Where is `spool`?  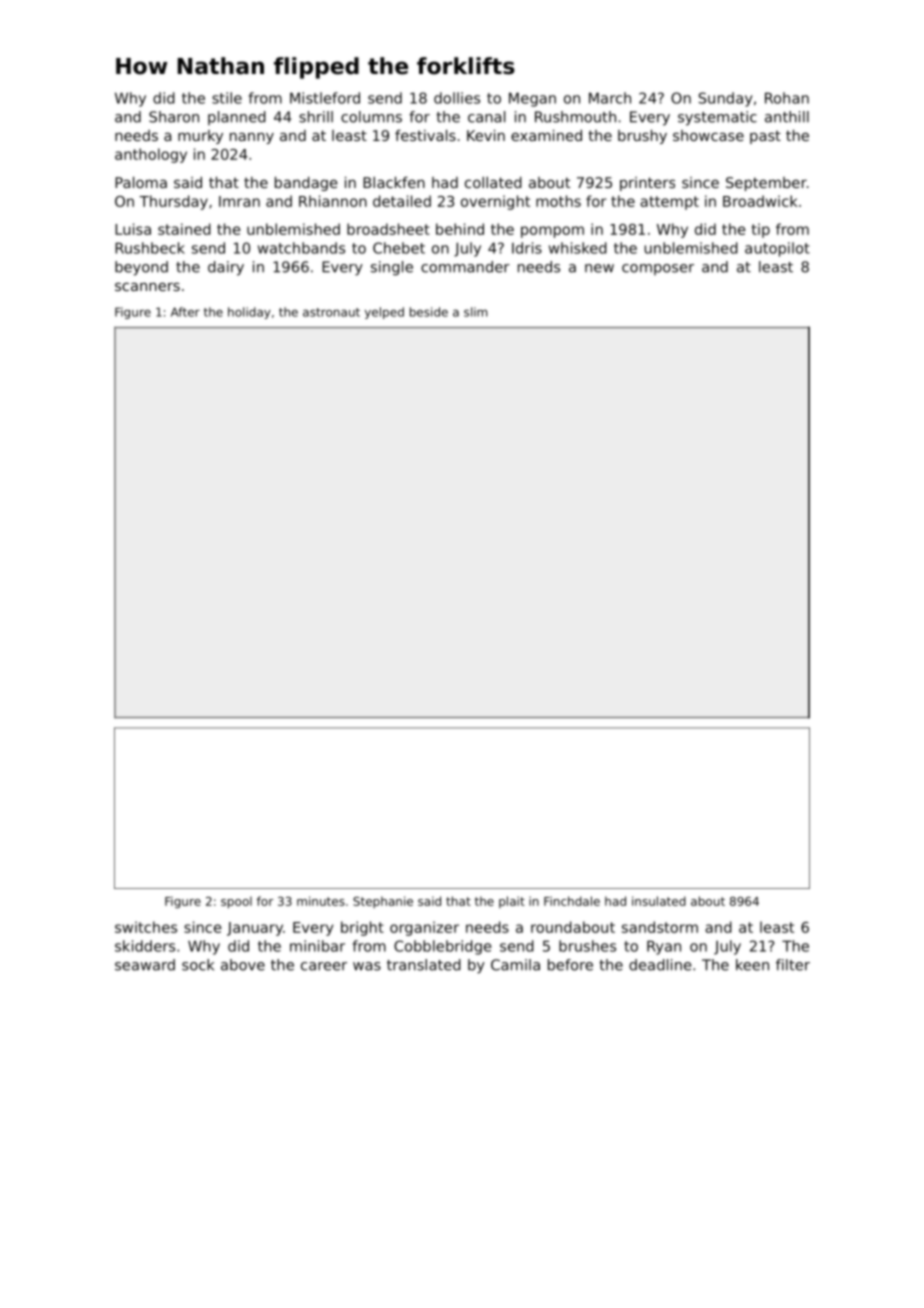
spool is located at coordinates (236, 902).
